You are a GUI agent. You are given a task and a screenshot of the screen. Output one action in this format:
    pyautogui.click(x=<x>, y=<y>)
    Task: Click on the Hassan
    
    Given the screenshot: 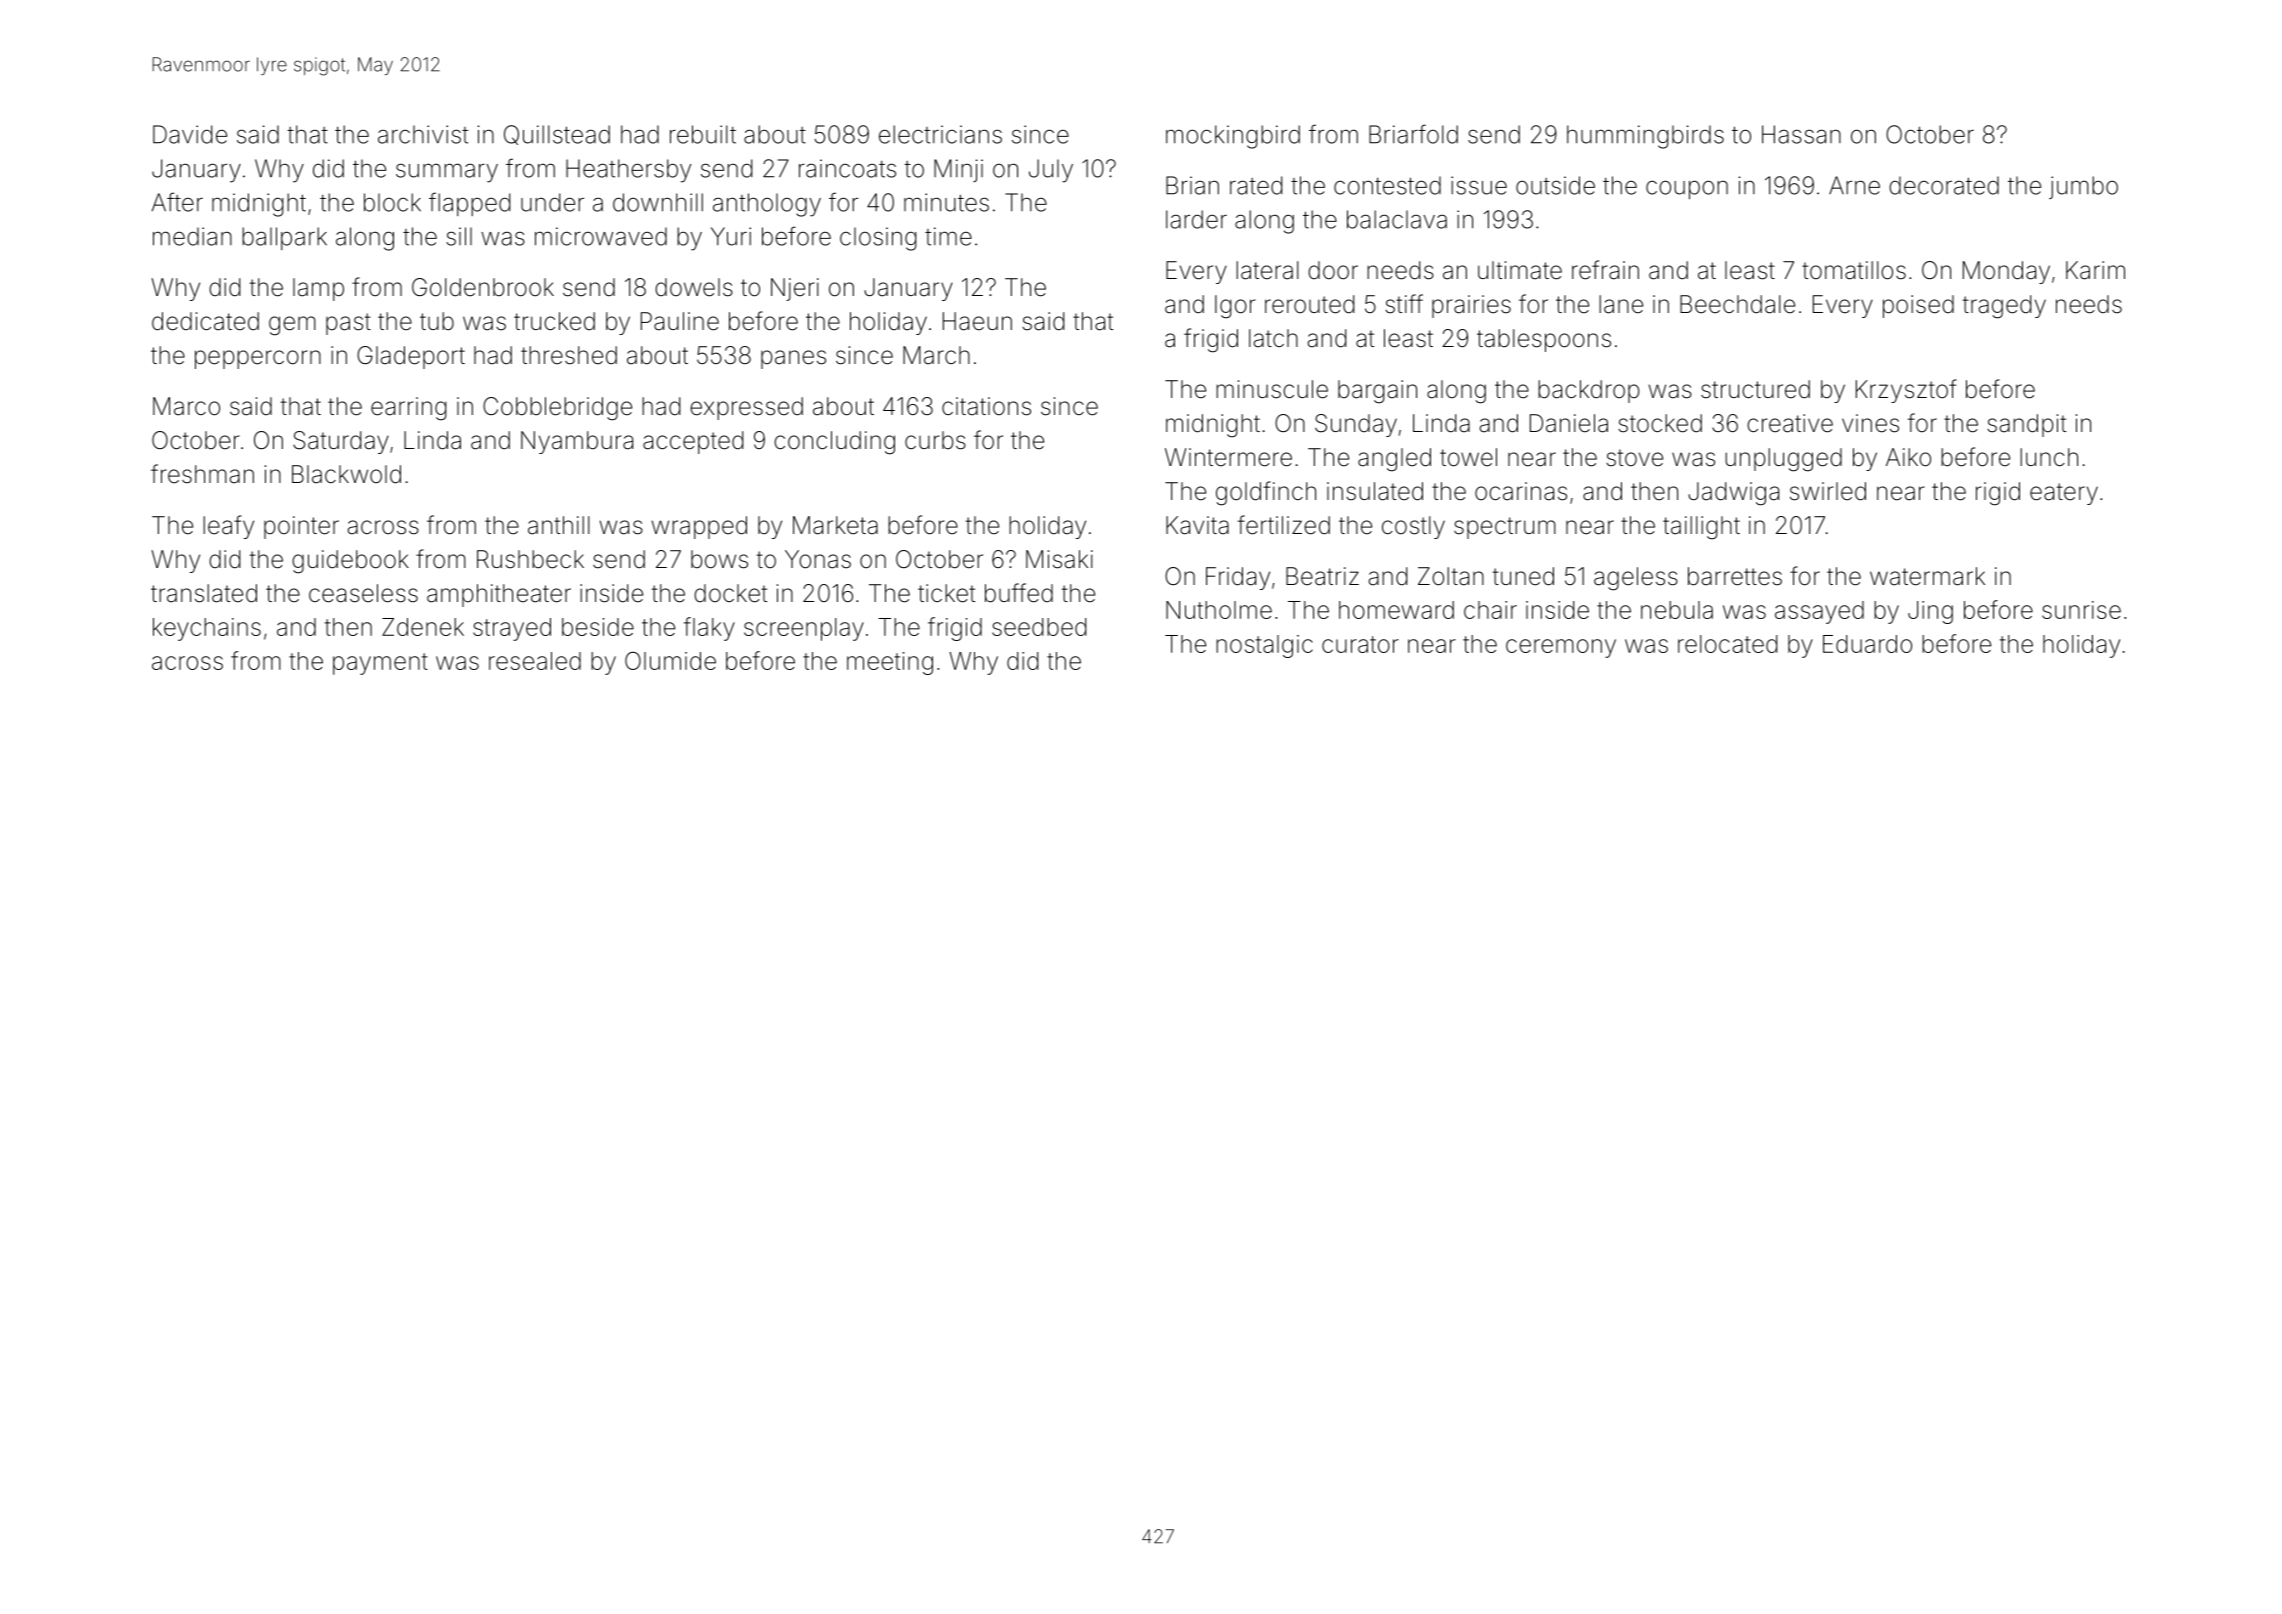 What is the action you would take?
    pyautogui.click(x=1801, y=134)
